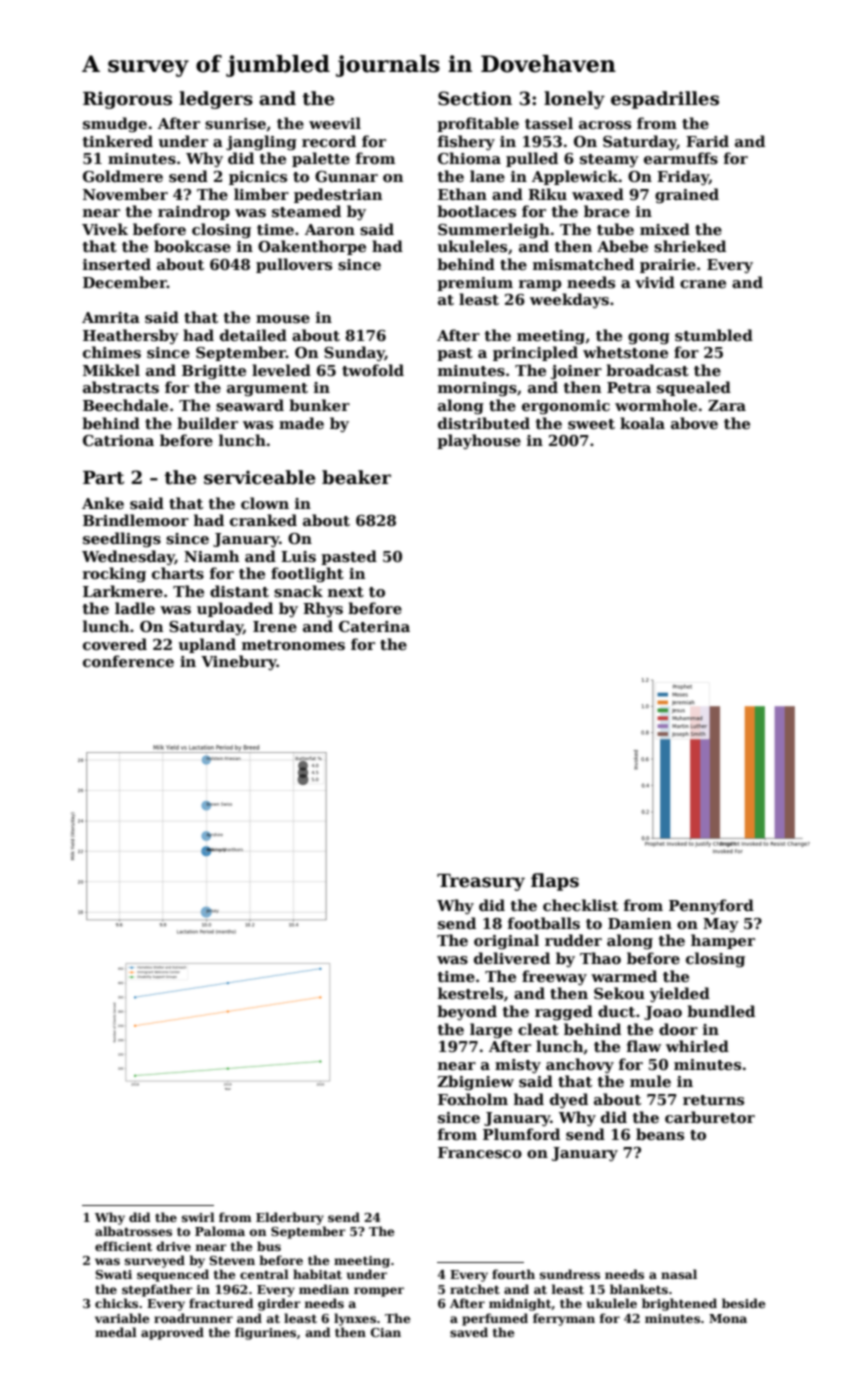 This page has height=1400, width=849. Describe the element at coordinates (115, 125) in the page. I see `smudge` at that location.
